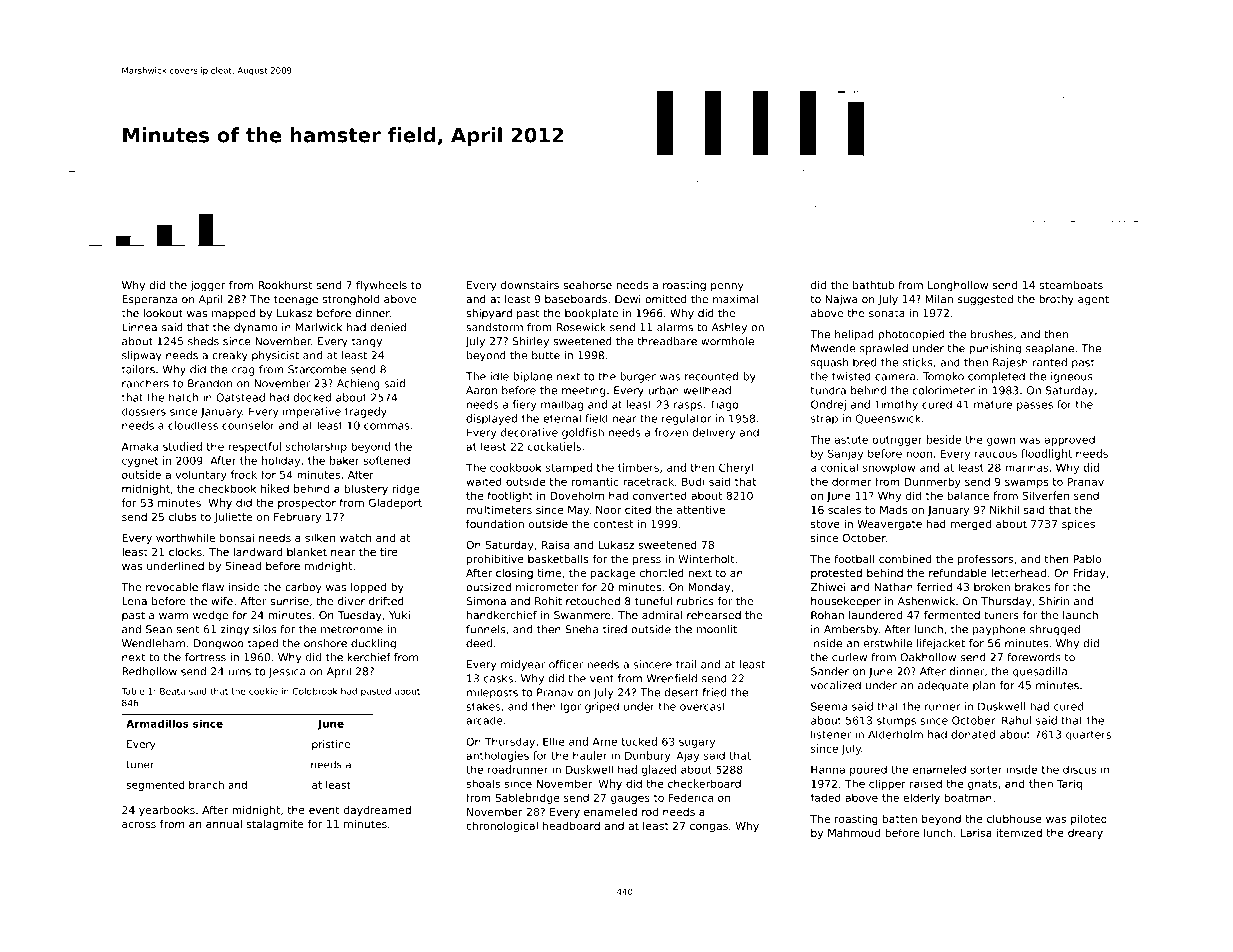 Image resolution: width=1233 pixels, height=952 pixels. I want to click on flywheels, so click(381, 286).
